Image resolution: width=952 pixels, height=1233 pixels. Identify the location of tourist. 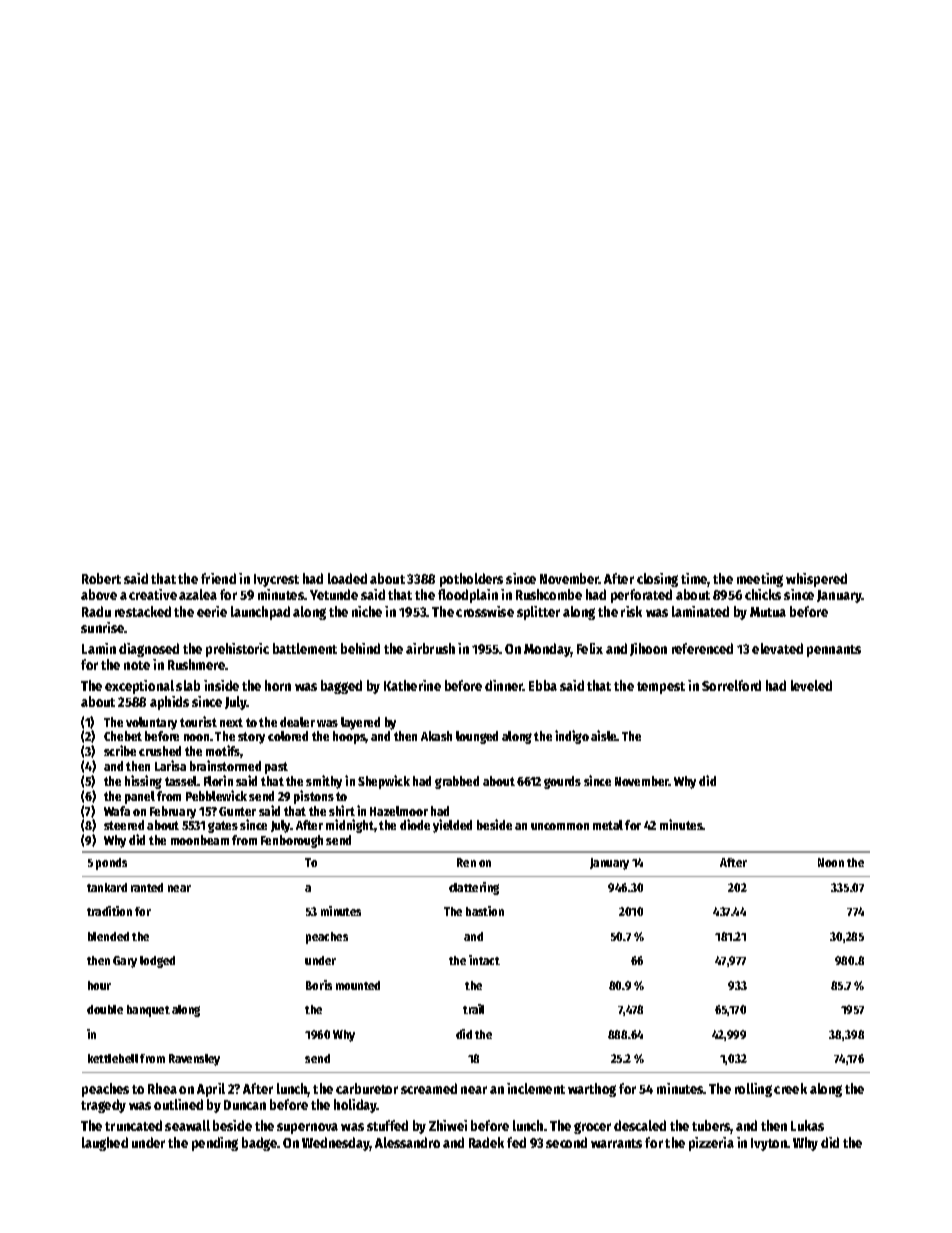
(198, 721).
